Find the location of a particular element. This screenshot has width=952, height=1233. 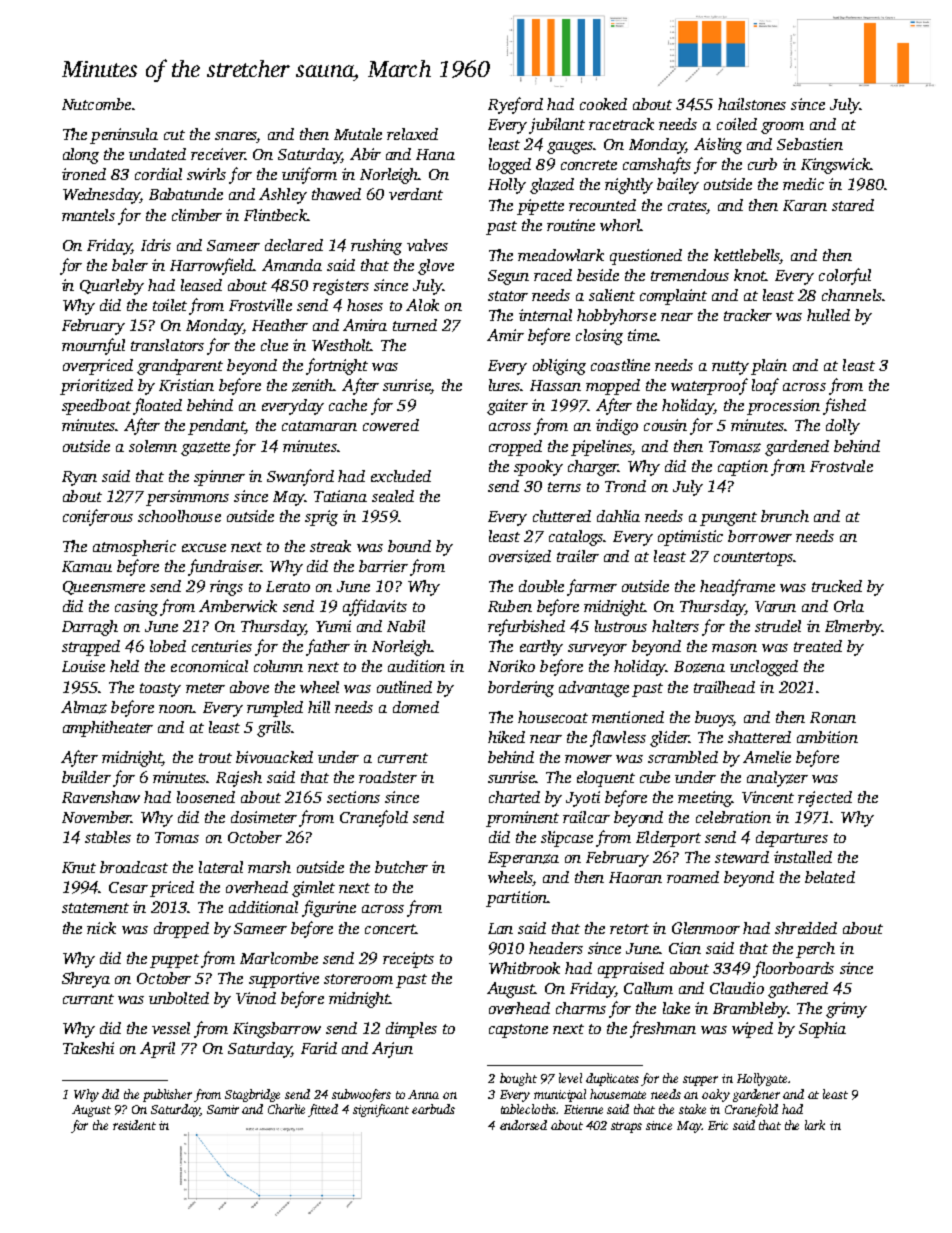

terns is located at coordinates (564, 487).
